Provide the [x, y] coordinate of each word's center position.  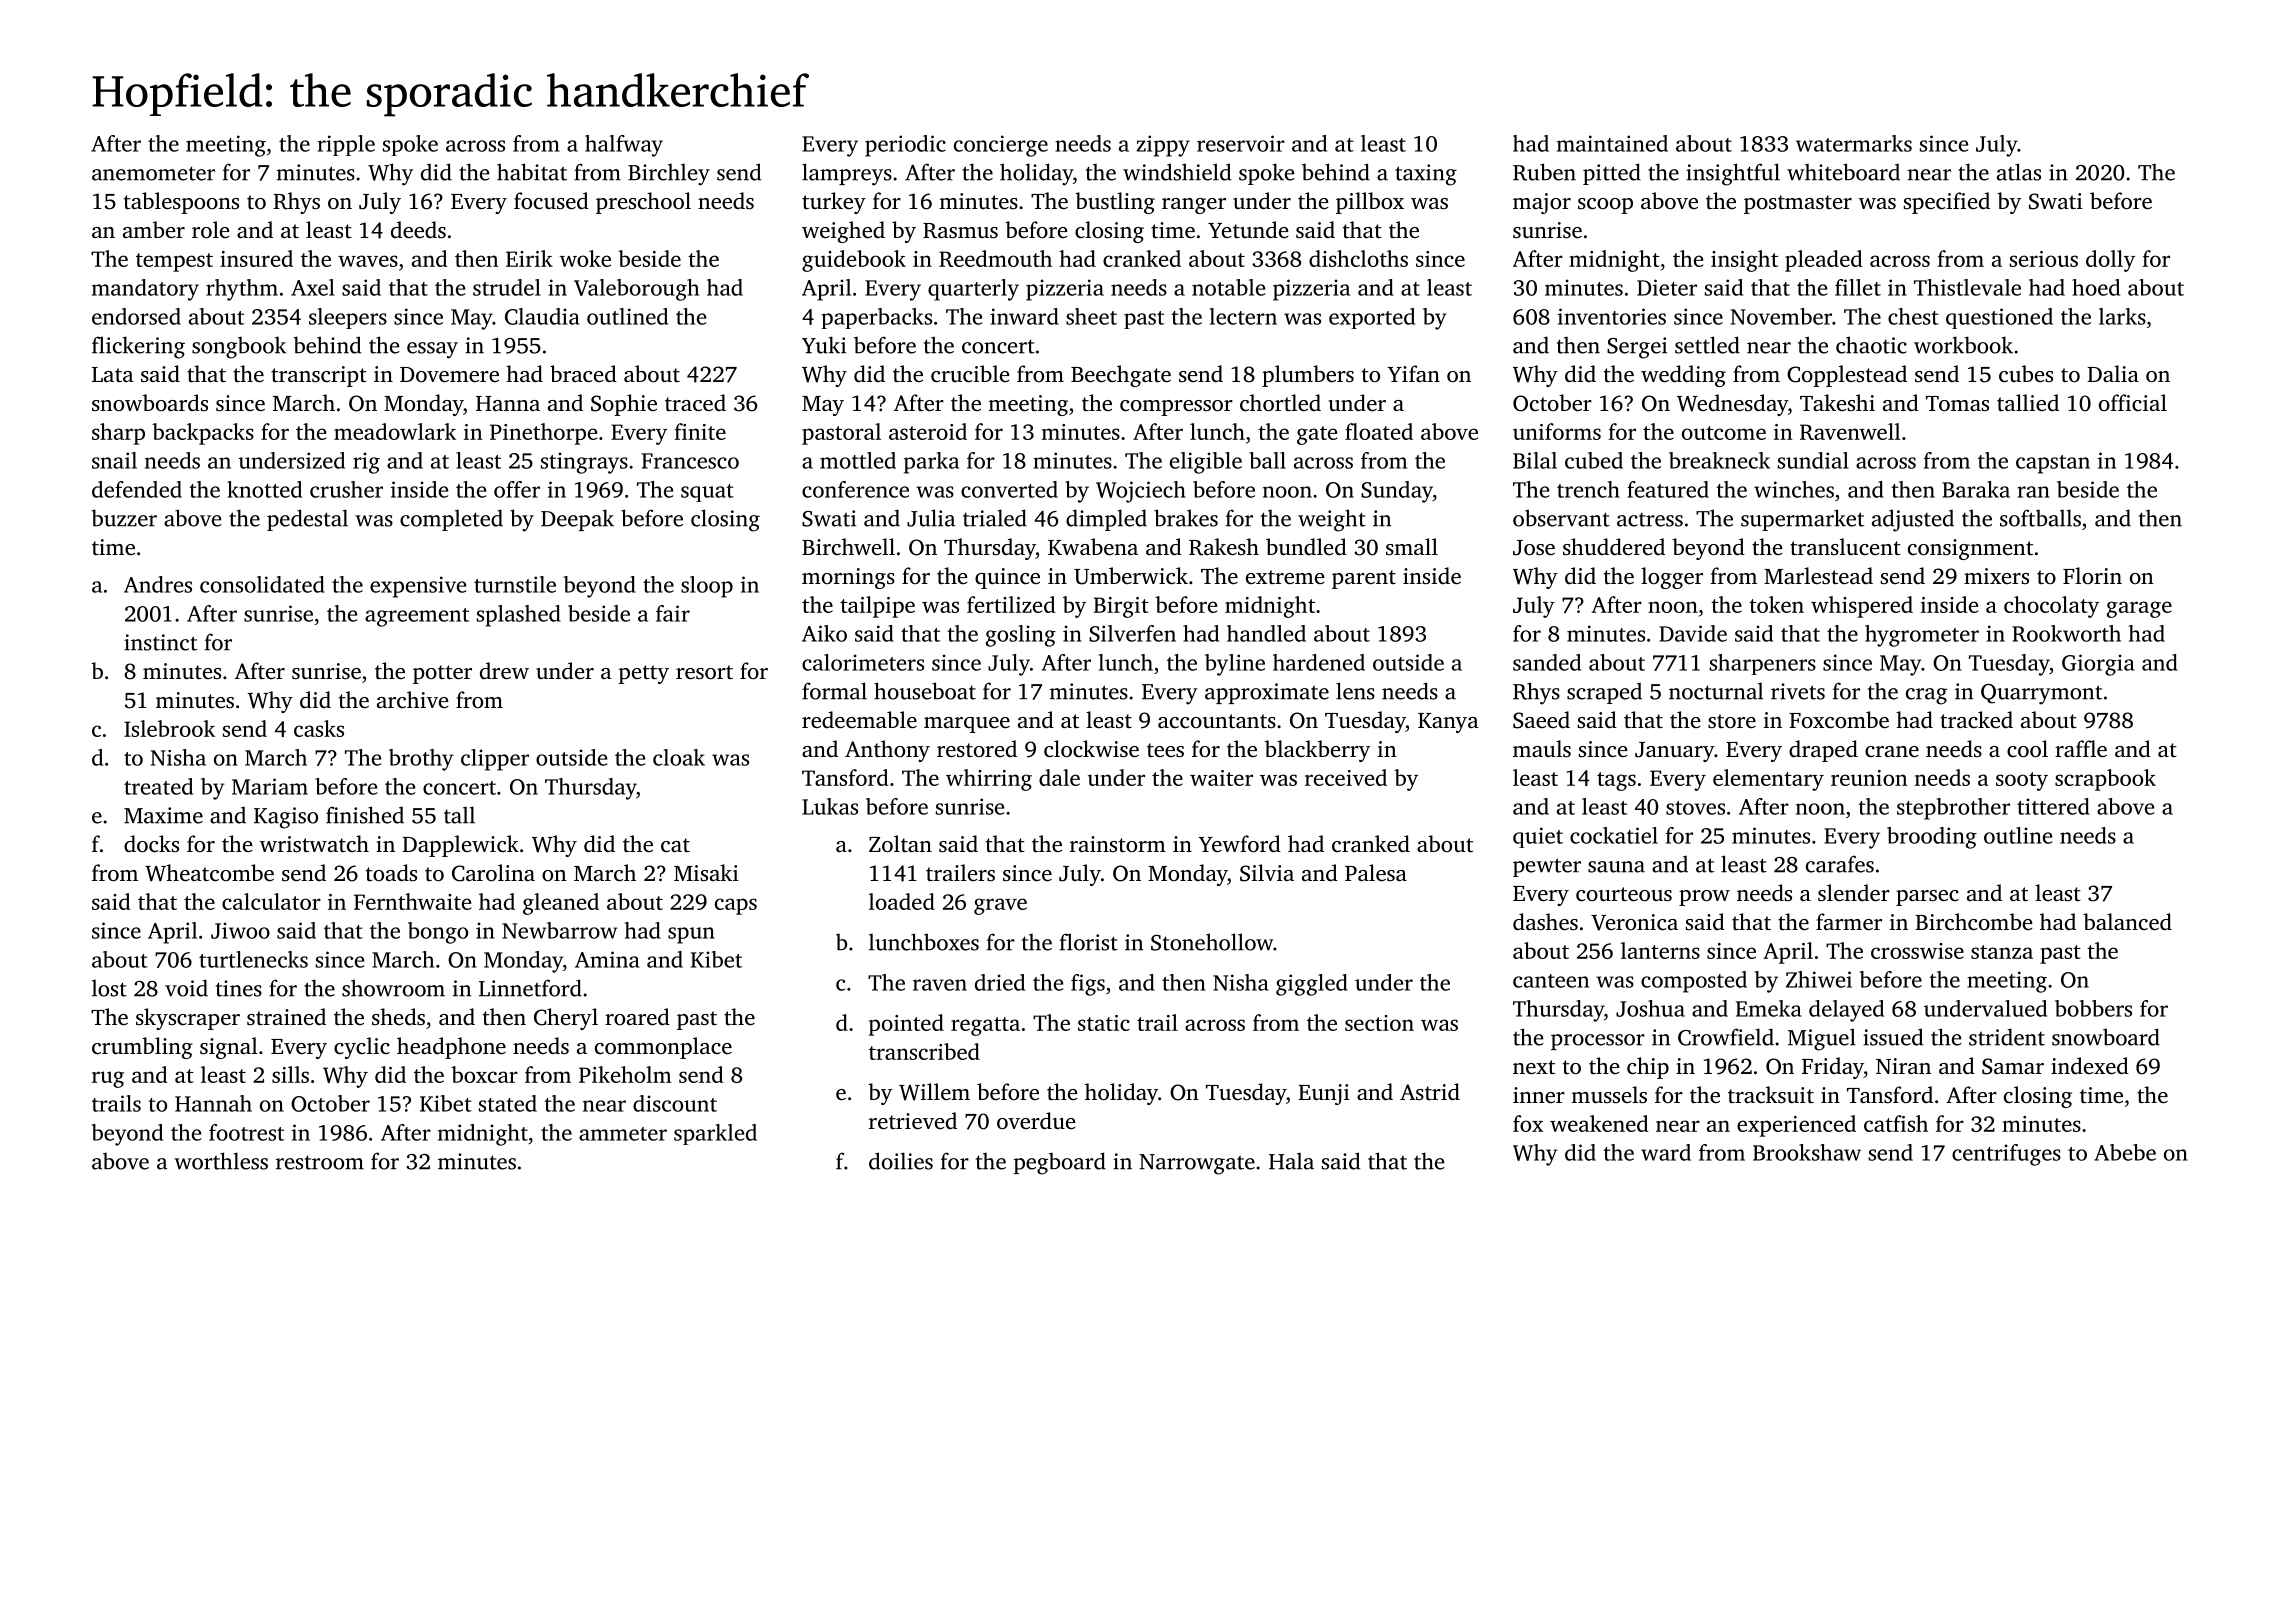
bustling [1115, 203]
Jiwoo [240, 930]
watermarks [1854, 143]
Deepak [577, 520]
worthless [221, 1161]
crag [1926, 696]
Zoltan [900, 843]
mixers [1996, 576]
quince [1007, 578]
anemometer [153, 173]
